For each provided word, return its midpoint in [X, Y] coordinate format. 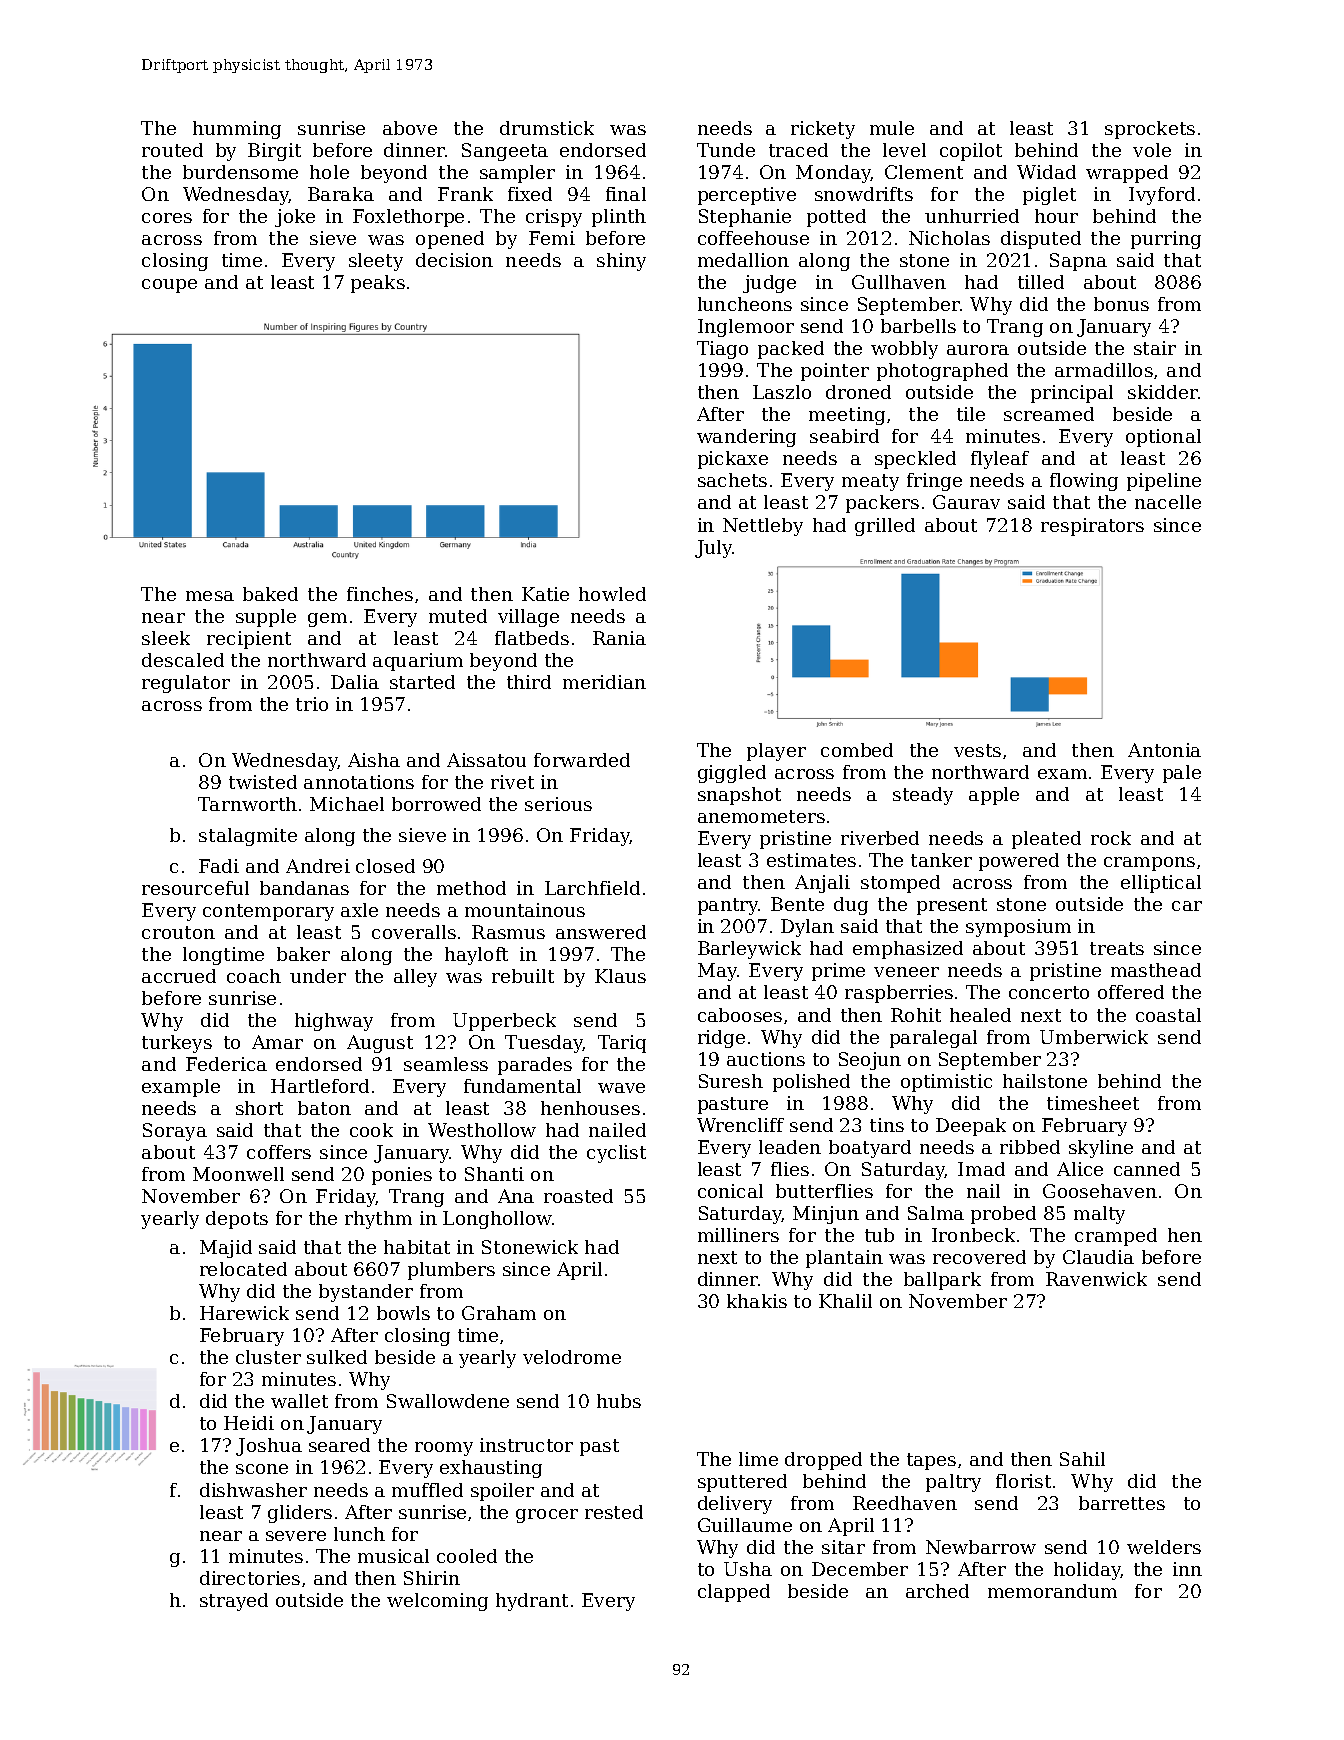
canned [1147, 1169]
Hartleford [320, 1086]
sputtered [742, 1483]
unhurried [972, 216]
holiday [1087, 1571]
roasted [578, 1196]
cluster [268, 1357]
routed [172, 150]
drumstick [547, 128]
